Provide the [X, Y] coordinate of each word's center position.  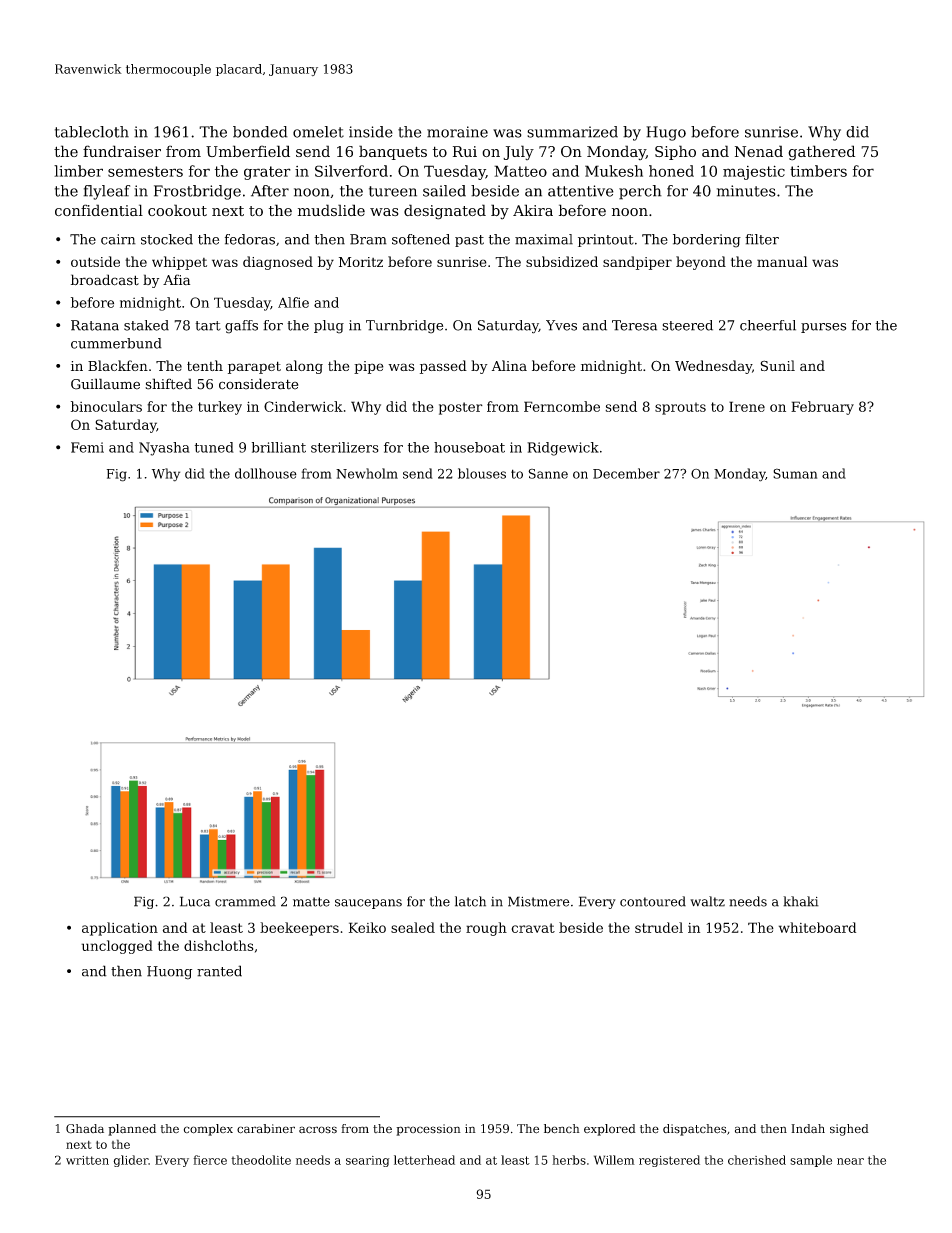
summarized [572, 132]
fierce [210, 1160]
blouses [482, 473]
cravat [533, 928]
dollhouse [266, 473]
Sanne [548, 474]
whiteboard [817, 927]
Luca [195, 901]
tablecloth [92, 132]
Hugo [666, 133]
